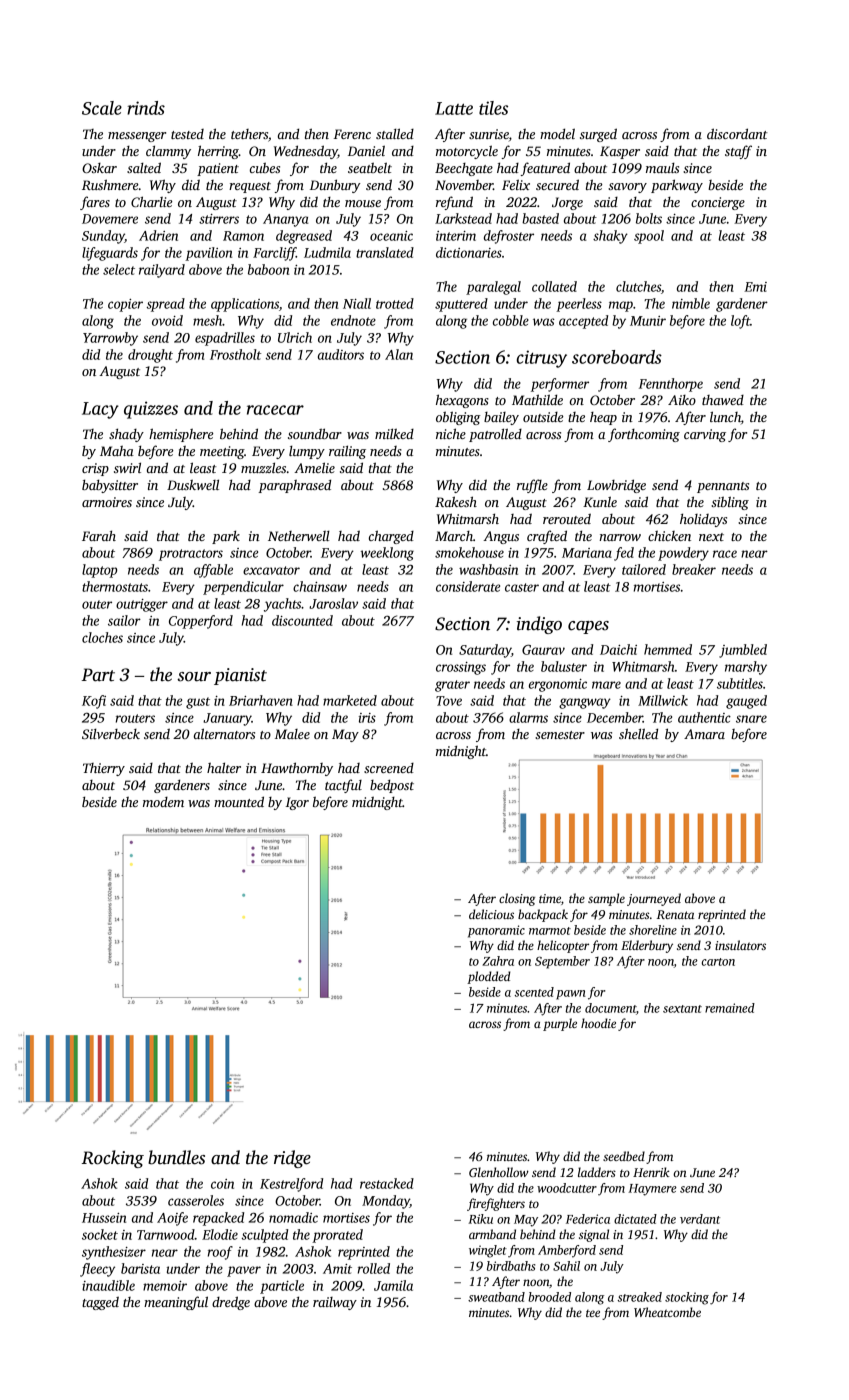  What do you see at coordinates (539, 625) in the screenshot?
I see `indigo` at bounding box center [539, 625].
